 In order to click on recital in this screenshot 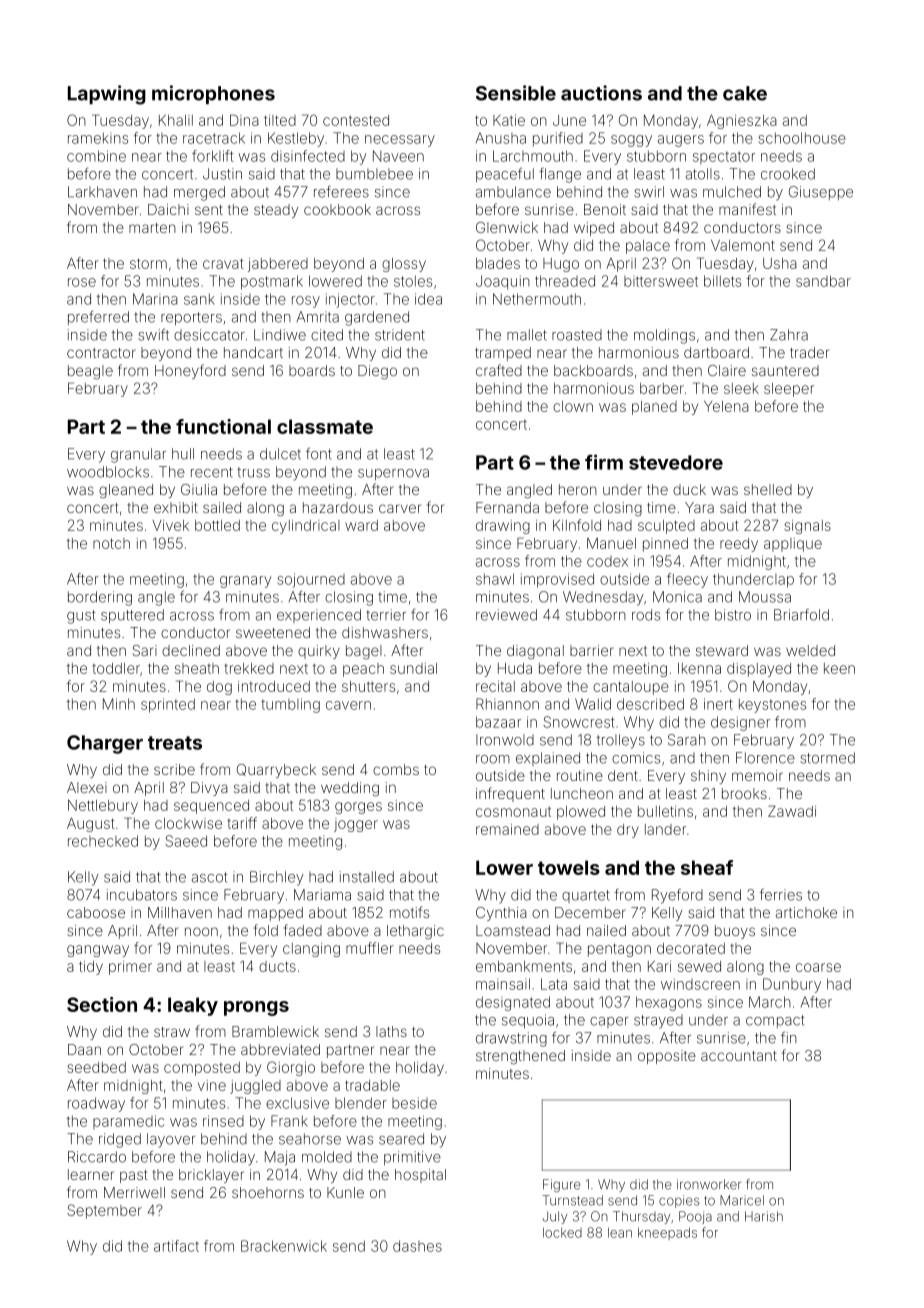, I will do `click(495, 686)`.
